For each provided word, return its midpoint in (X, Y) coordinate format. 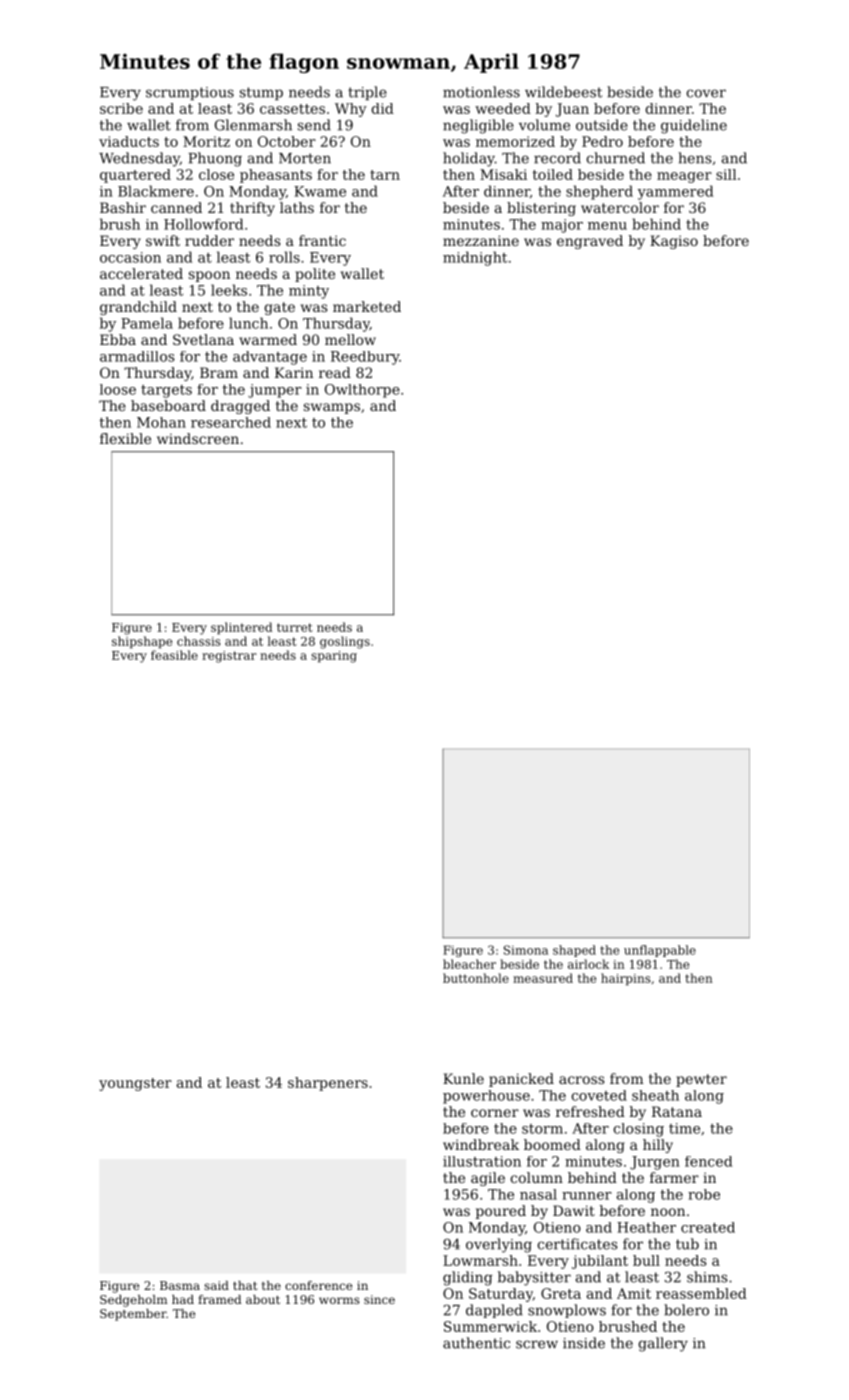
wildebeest (563, 92)
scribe (121, 108)
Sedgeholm (133, 1301)
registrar (229, 657)
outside (602, 125)
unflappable (660, 951)
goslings (345, 642)
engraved (590, 242)
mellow (350, 339)
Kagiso (674, 242)
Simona (526, 950)
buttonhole (476, 978)
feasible (174, 655)
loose (118, 389)
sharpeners (328, 1084)
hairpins (625, 979)
